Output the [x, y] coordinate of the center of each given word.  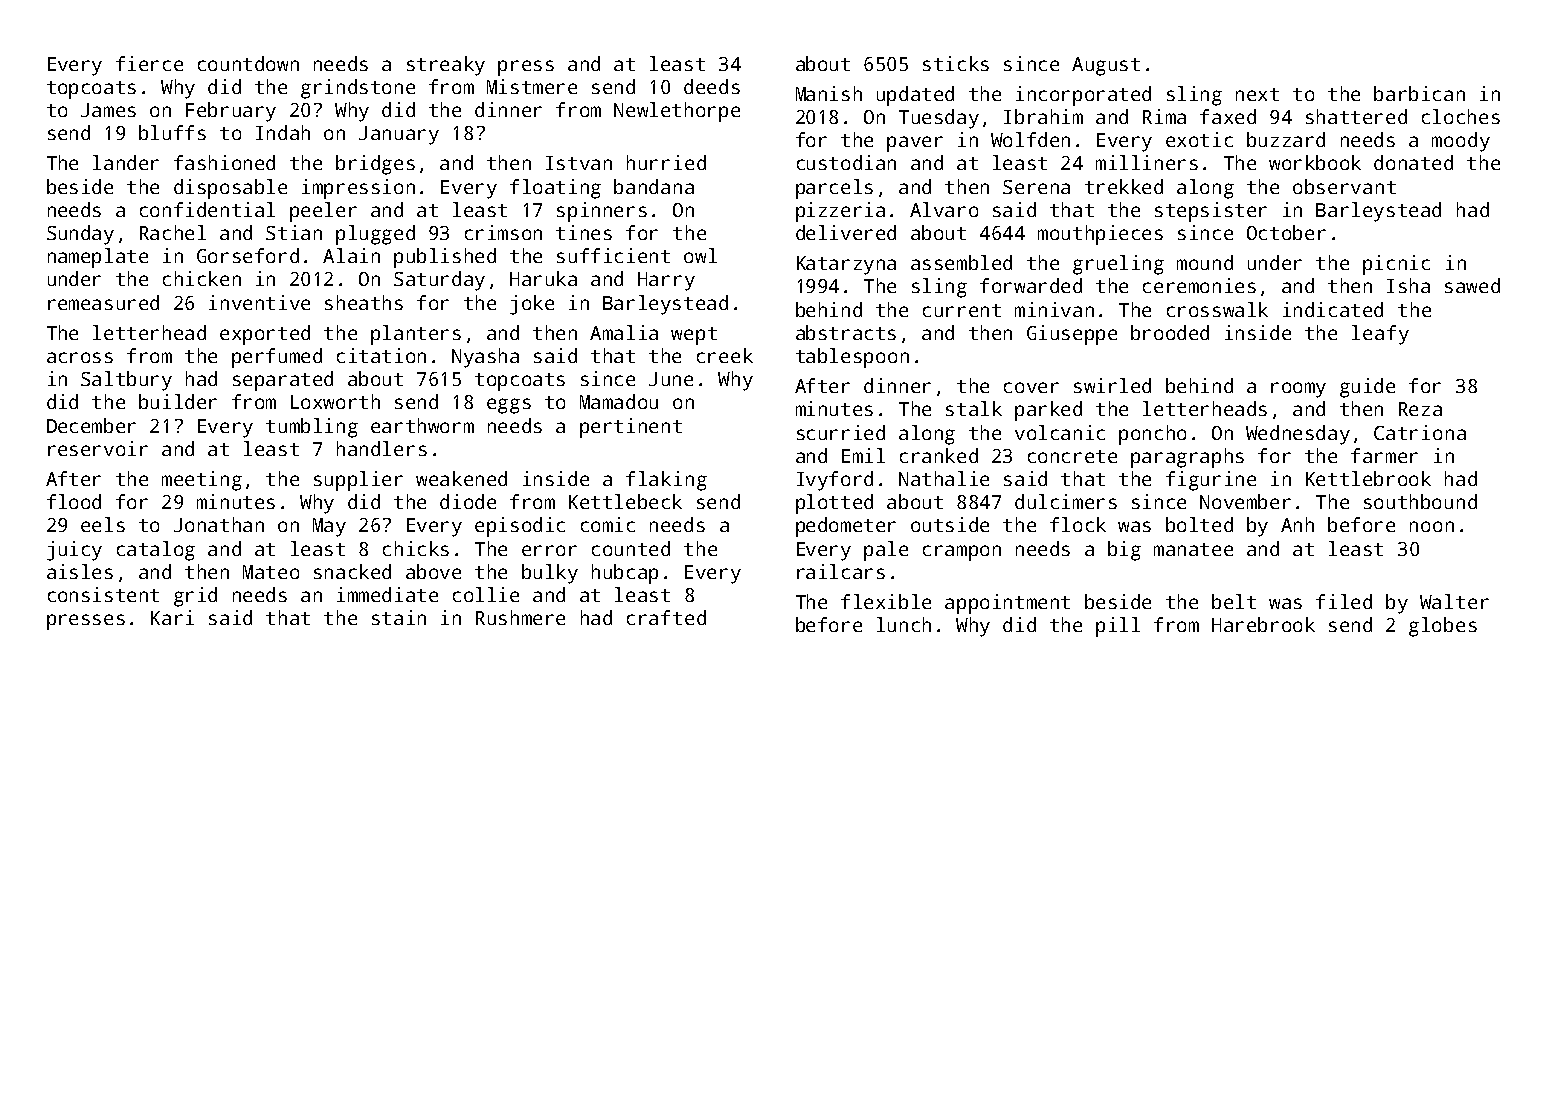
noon [1432, 526]
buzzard [1286, 139]
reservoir [98, 448]
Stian [294, 232]
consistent [103, 594]
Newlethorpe [677, 112]
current [962, 310]
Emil [863, 455]
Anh [1297, 524]
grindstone [358, 89]
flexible [886, 601]
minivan [1054, 309]
